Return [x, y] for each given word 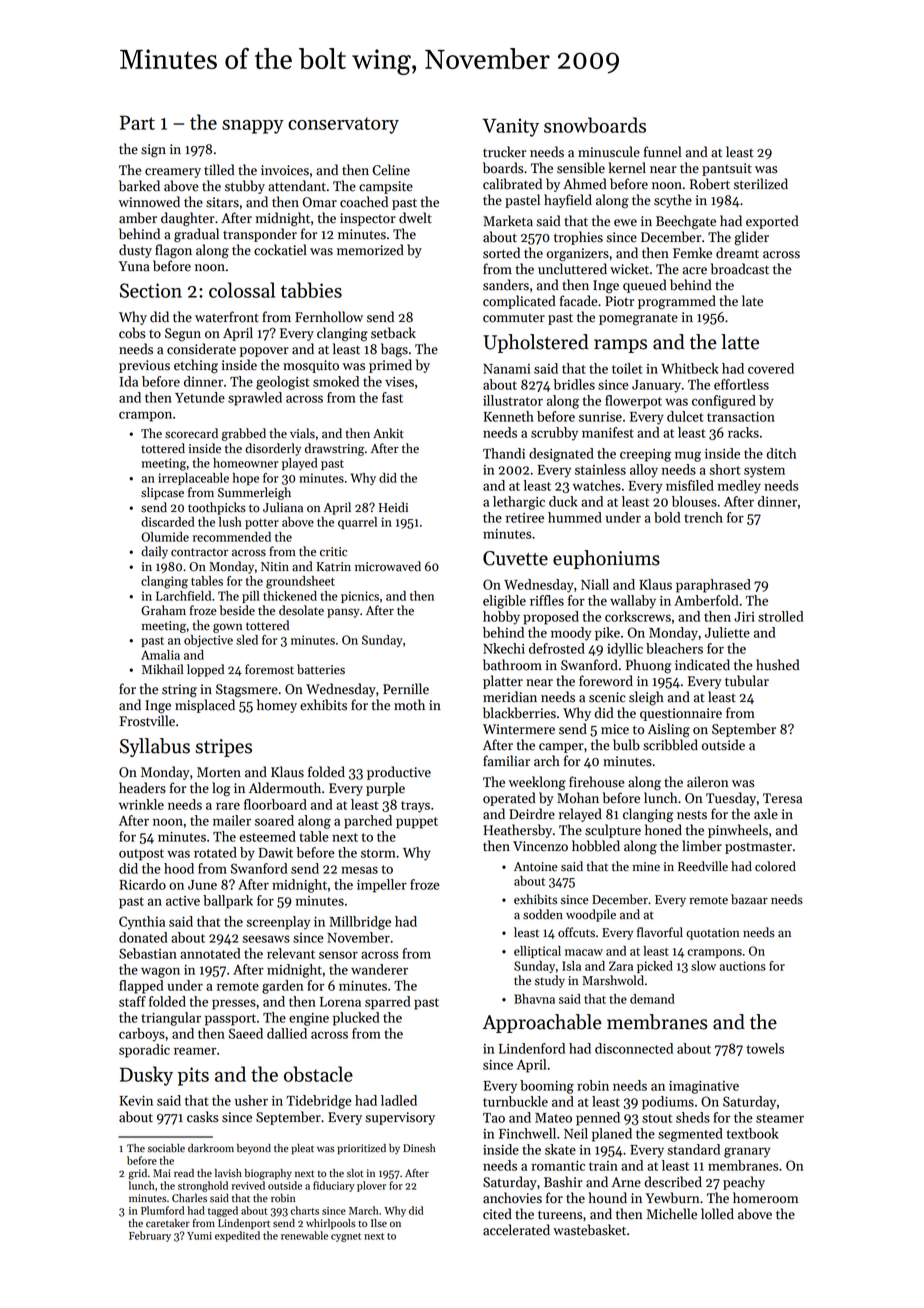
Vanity [510, 127]
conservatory [343, 125]
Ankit [388, 433]
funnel [662, 152]
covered [771, 368]
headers [142, 788]
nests [692, 815]
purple [385, 789]
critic [333, 552]
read [184, 1173]
